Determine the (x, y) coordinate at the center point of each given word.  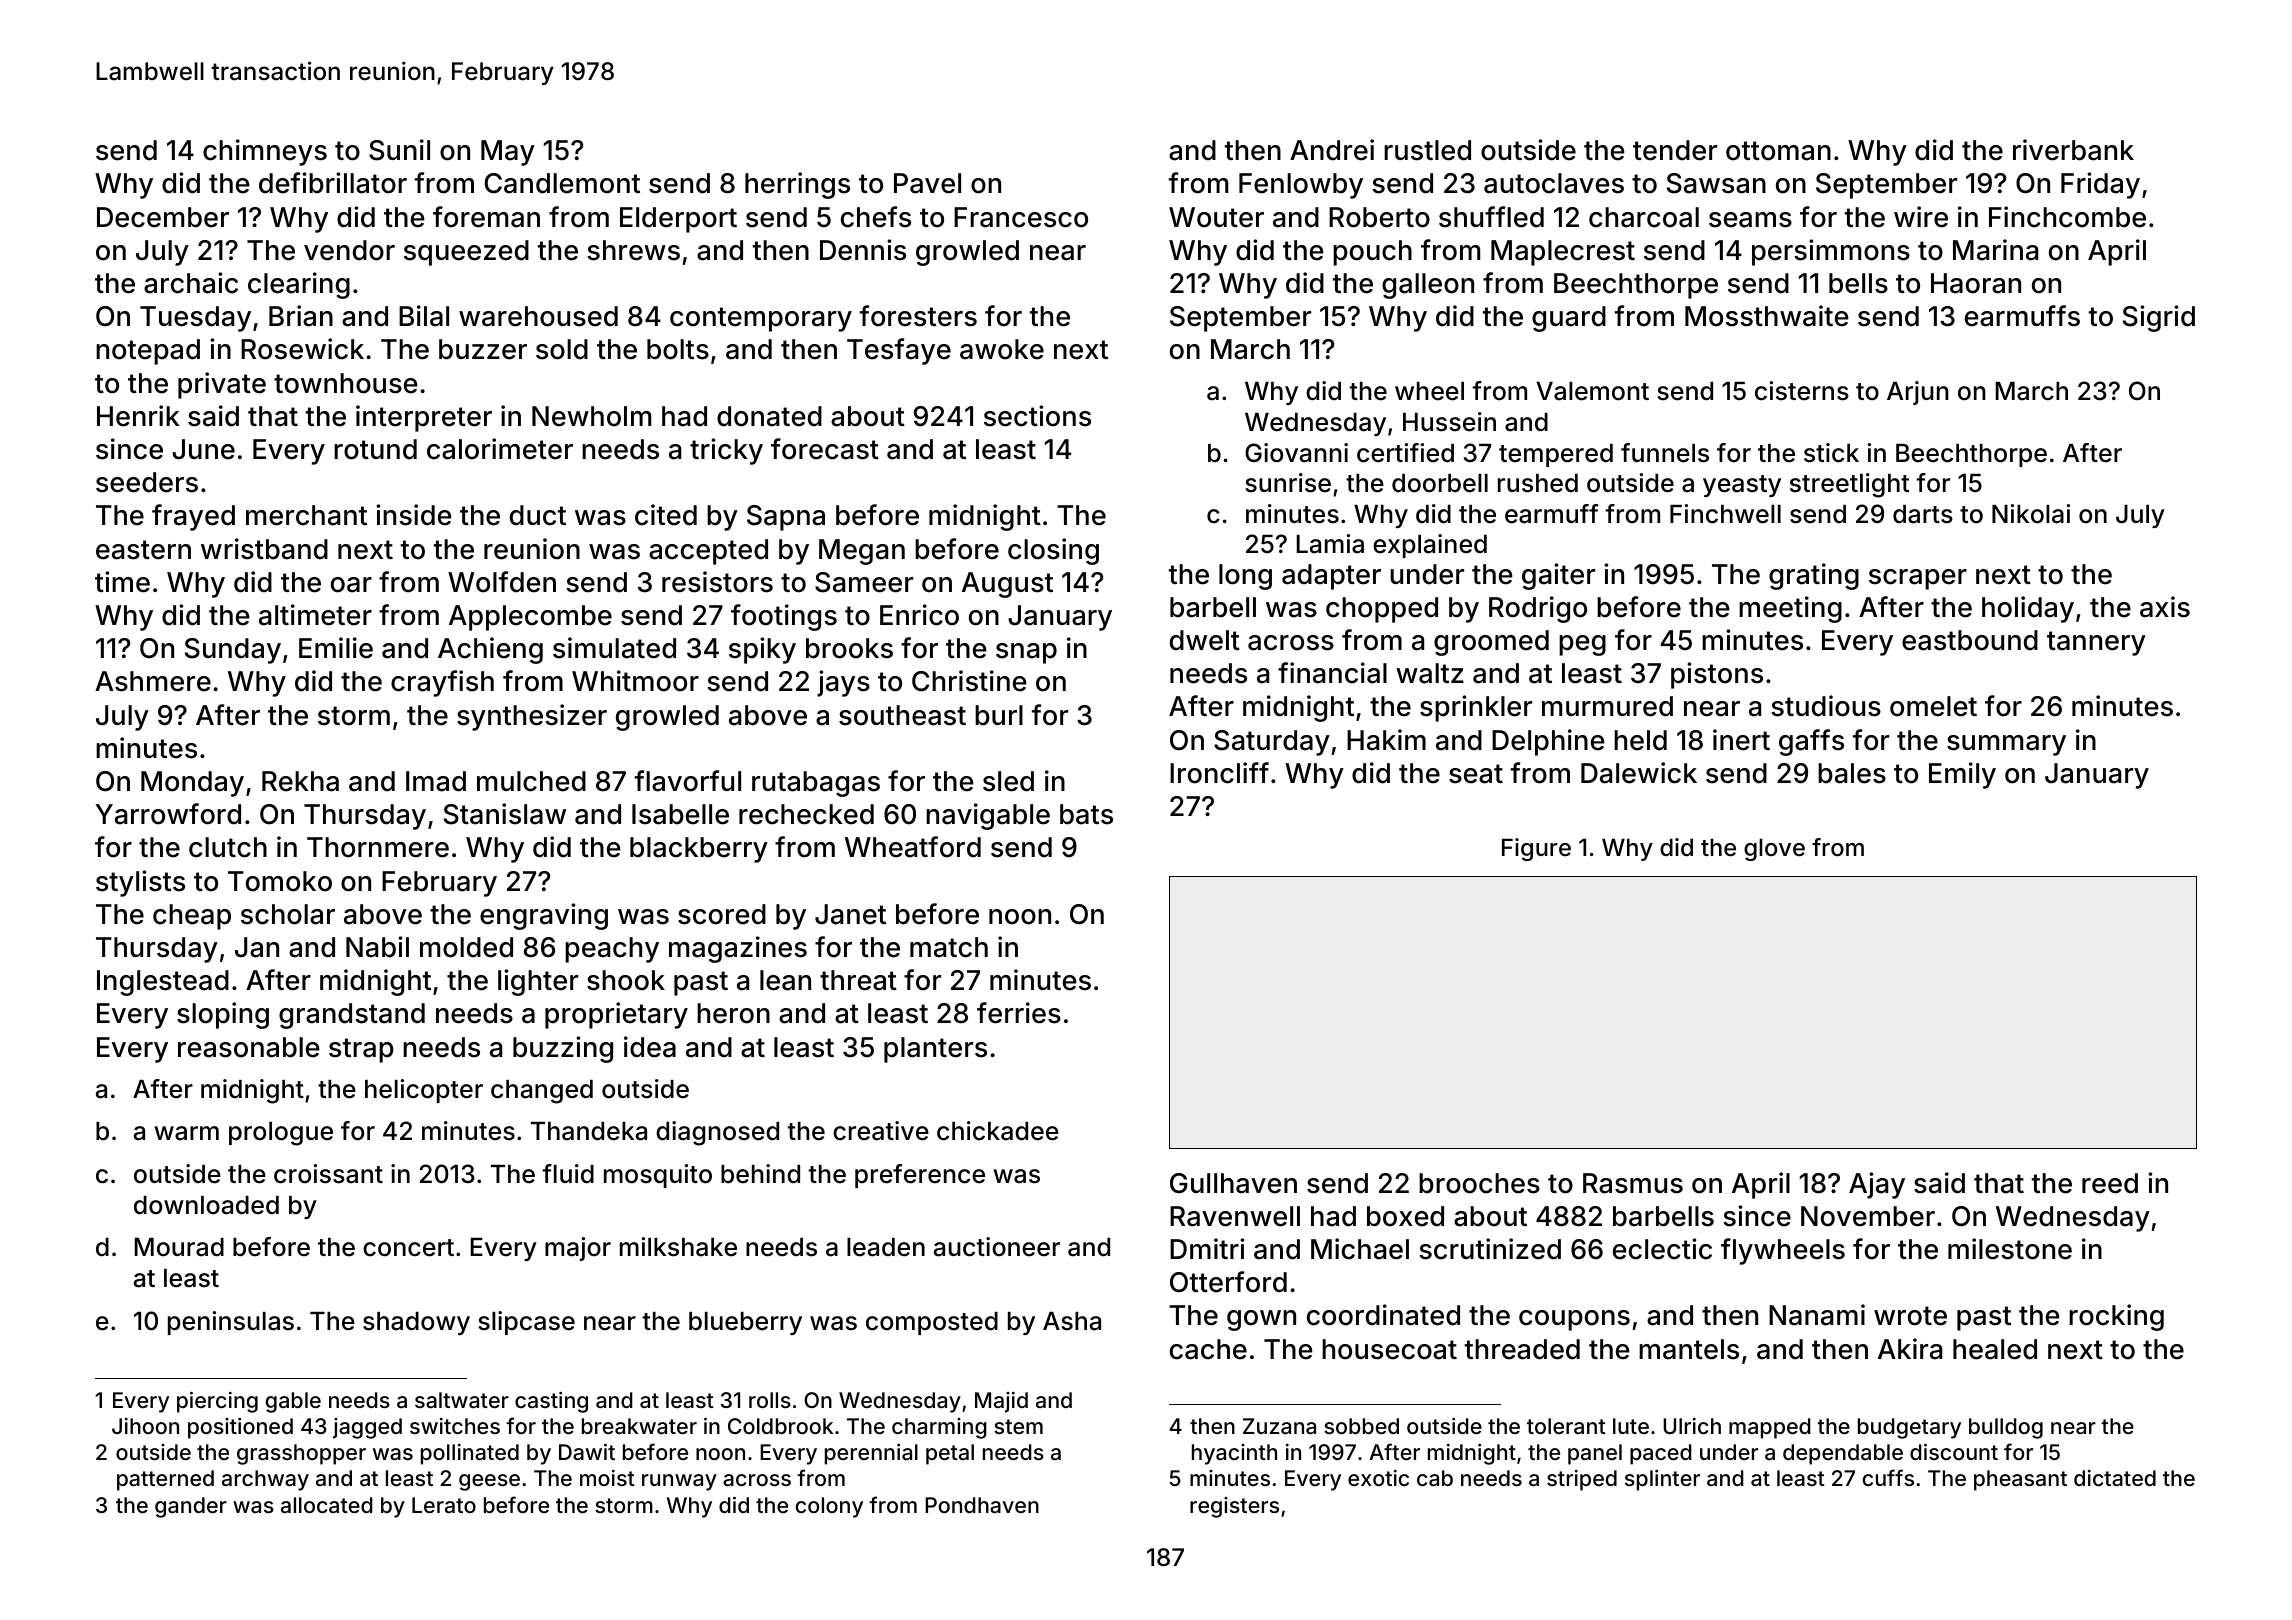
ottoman (1778, 151)
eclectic (1662, 1249)
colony (829, 1507)
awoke (1002, 349)
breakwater (639, 1426)
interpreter (424, 418)
